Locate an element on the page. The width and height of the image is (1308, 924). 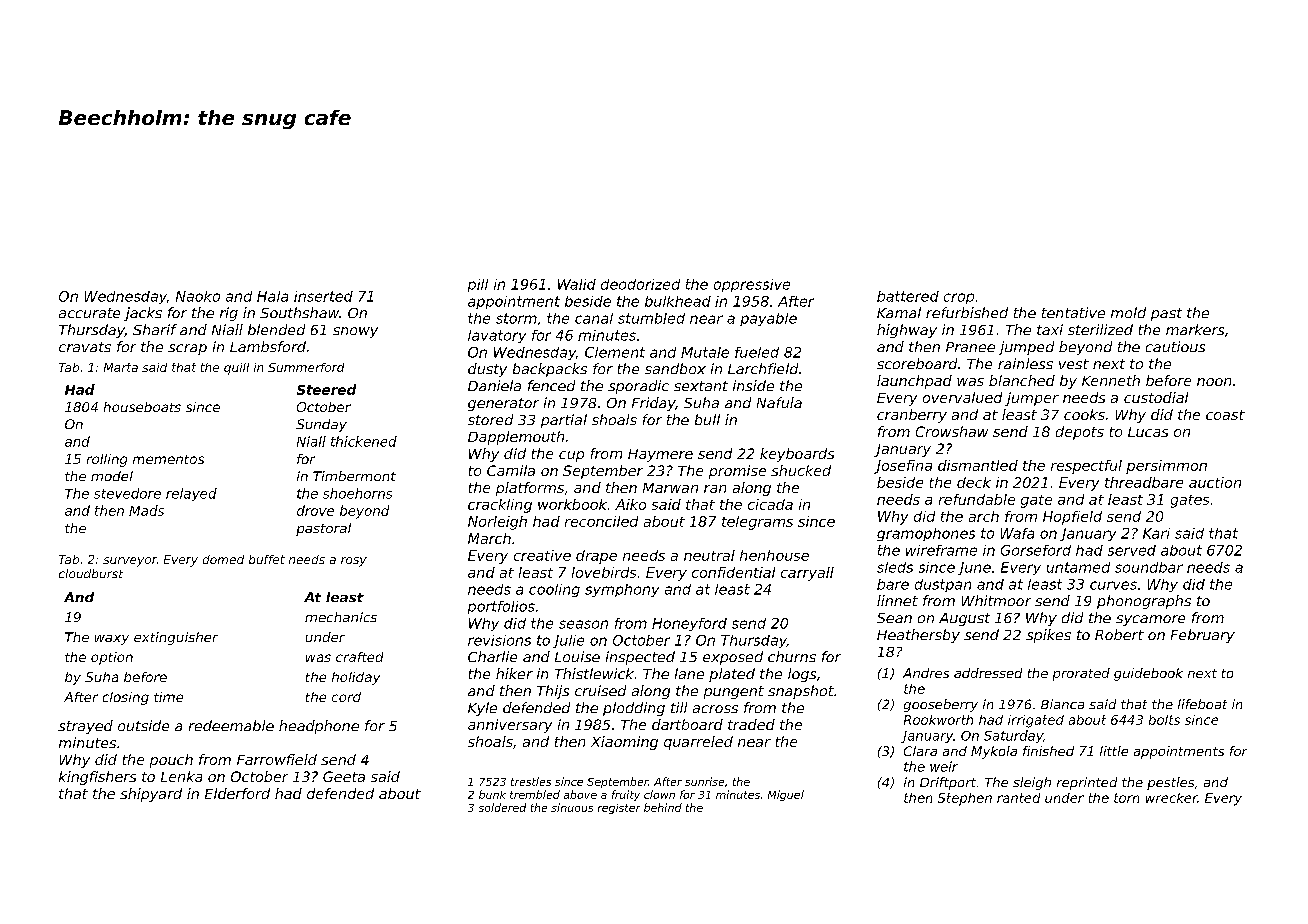
fueled is located at coordinates (757, 352).
